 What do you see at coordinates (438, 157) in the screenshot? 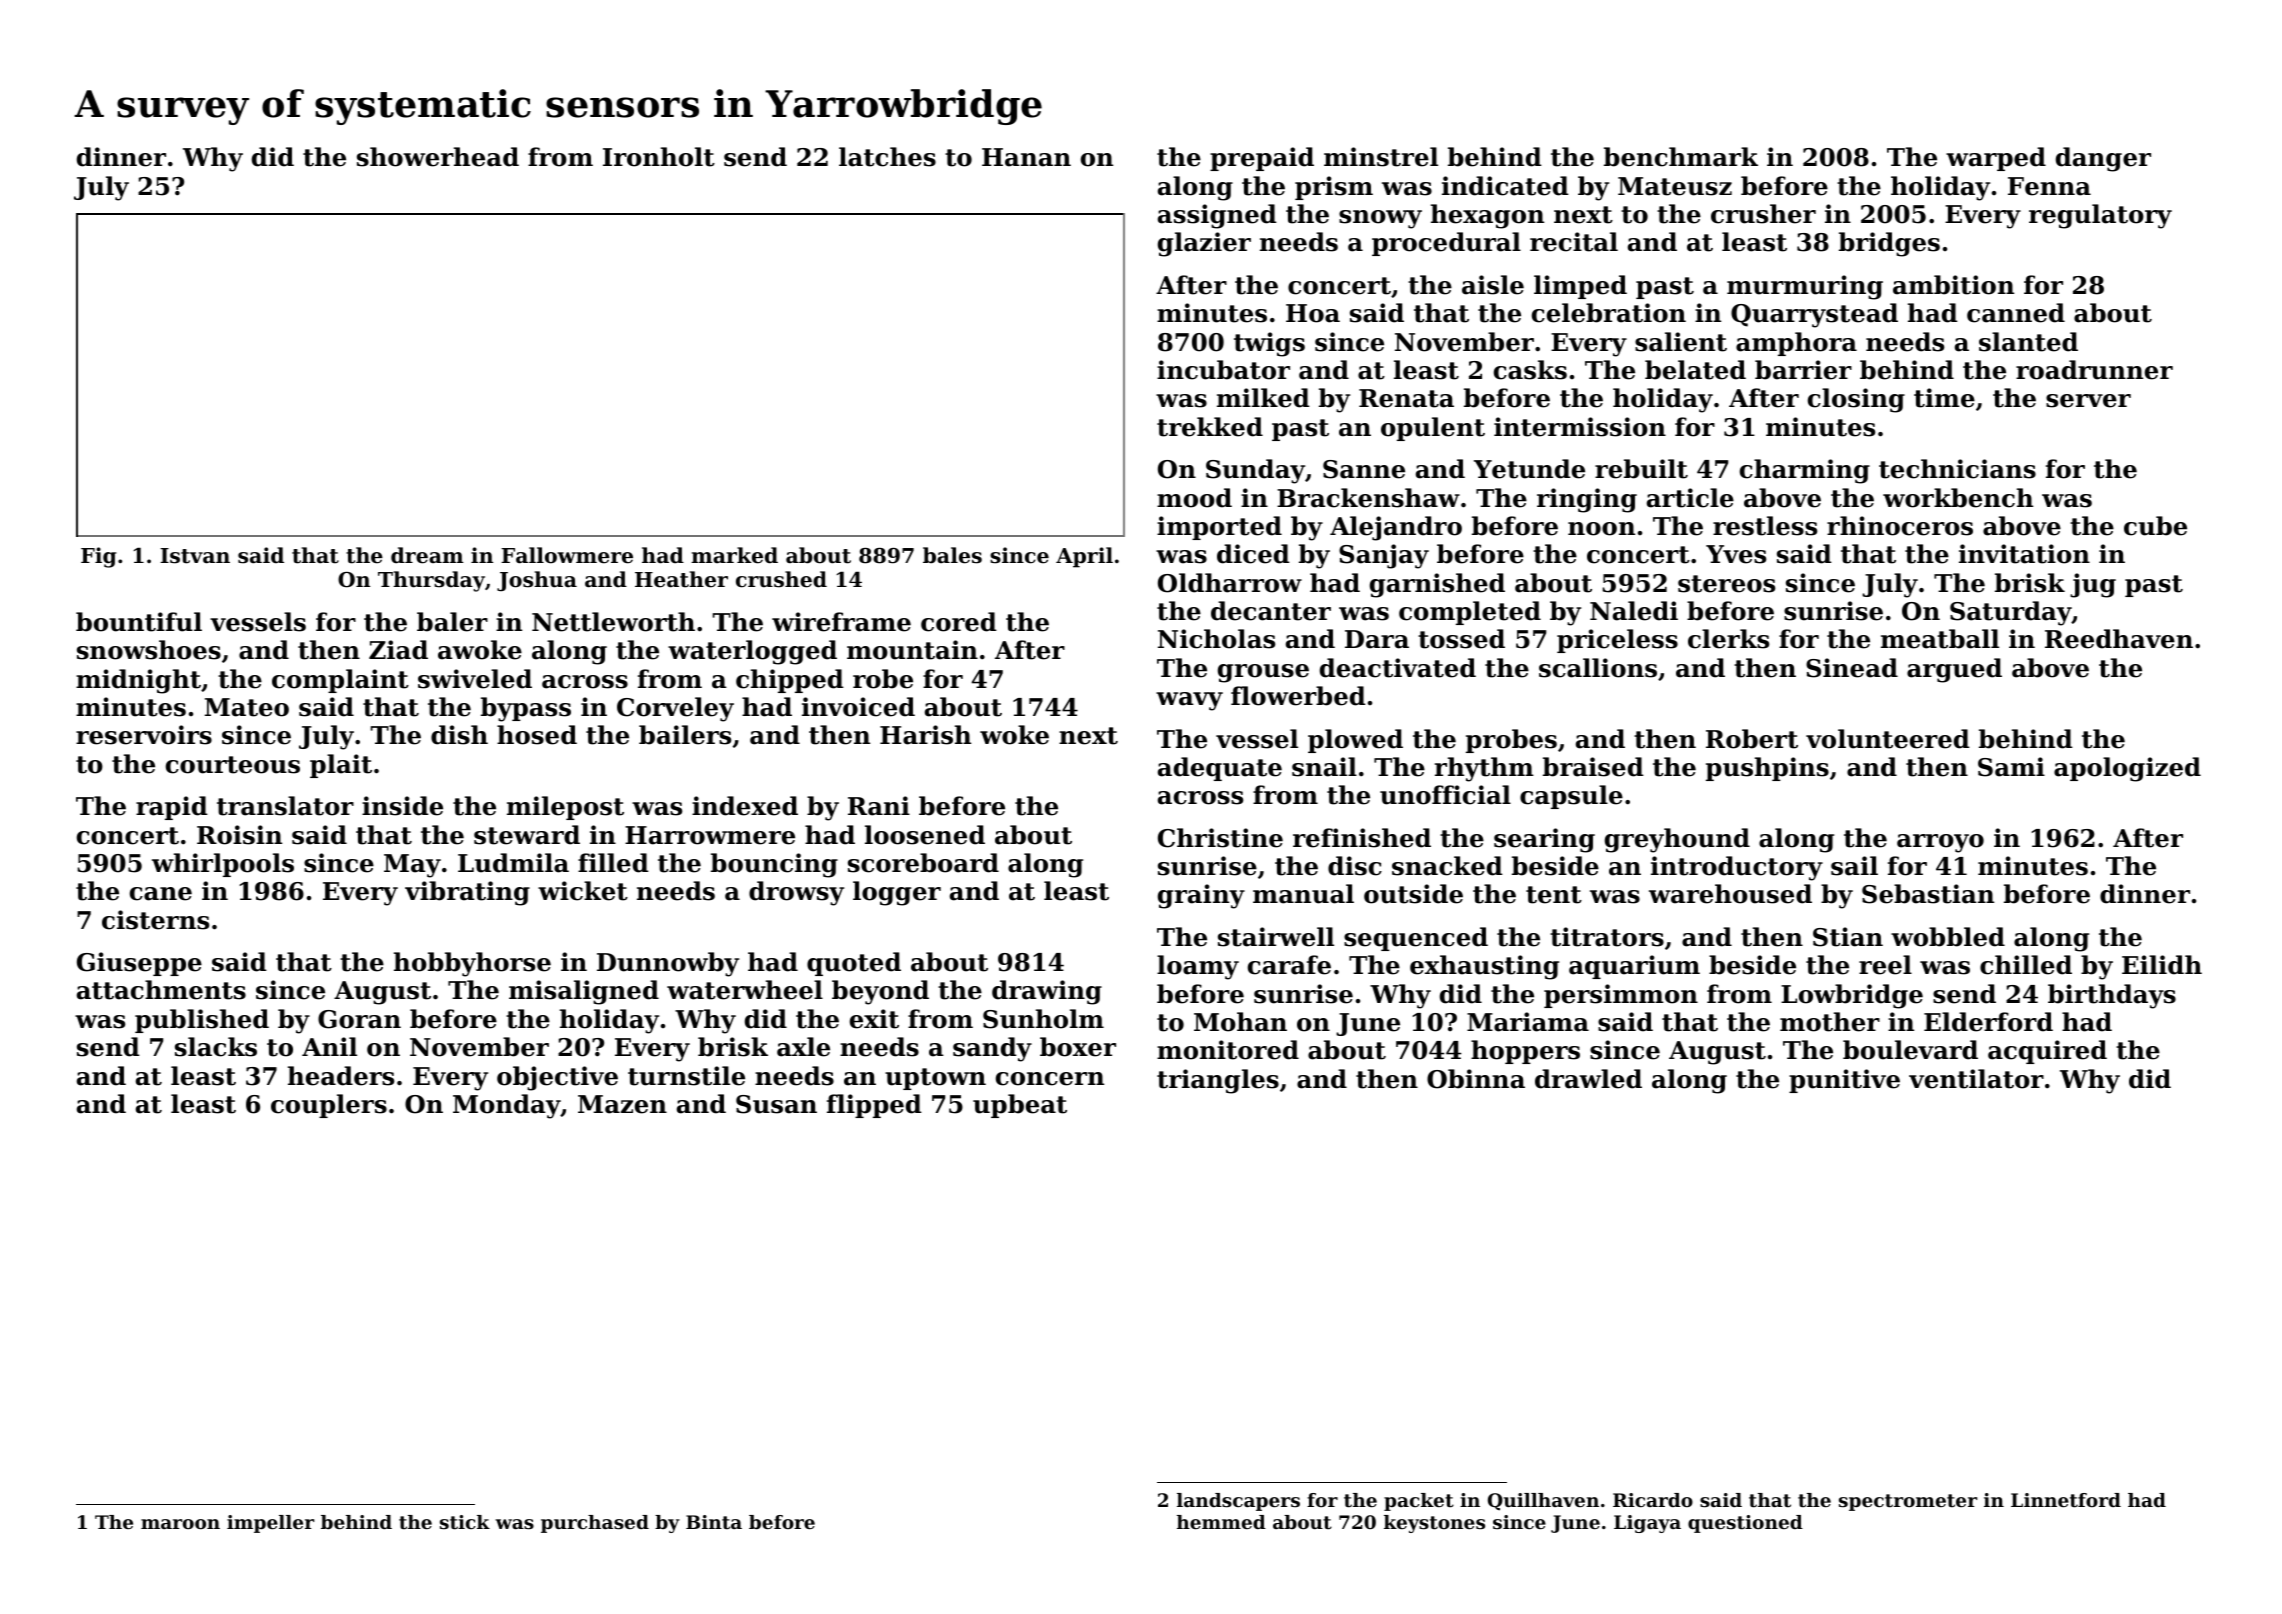
I see `showerhead` at bounding box center [438, 157].
